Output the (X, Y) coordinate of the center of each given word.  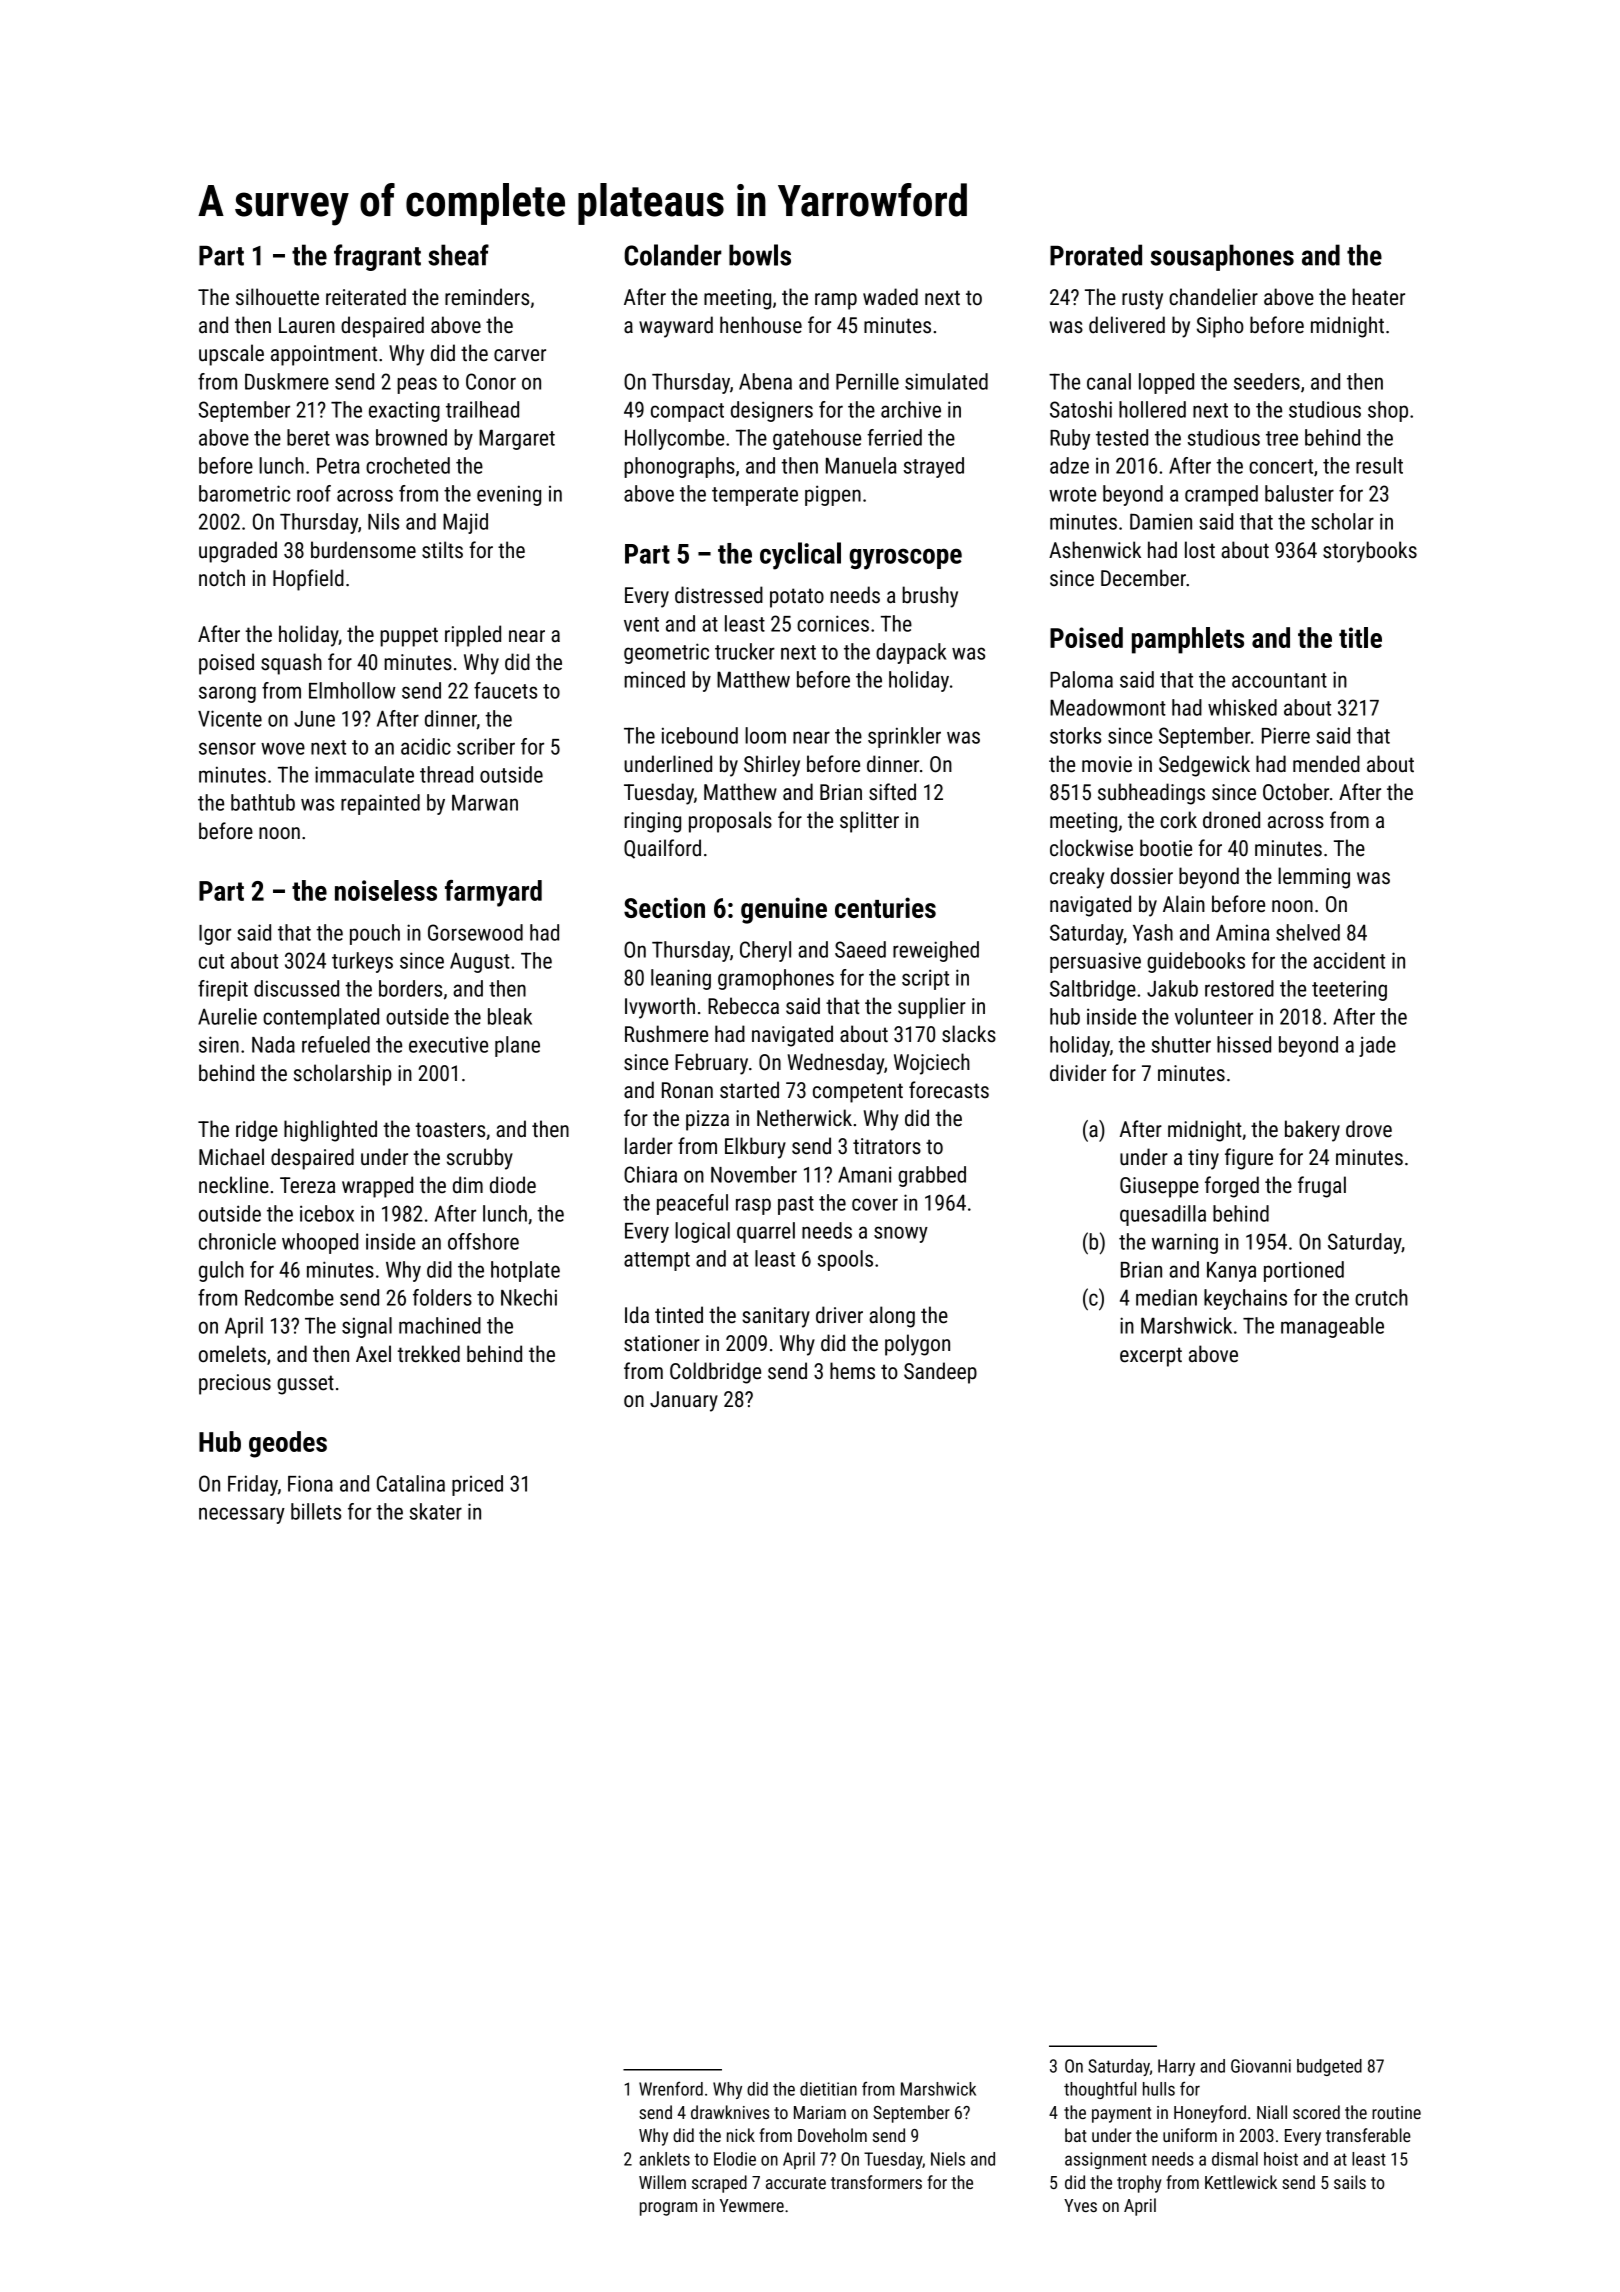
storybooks (1370, 552)
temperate (755, 496)
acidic (426, 746)
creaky (1077, 878)
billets (316, 1511)
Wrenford (671, 2089)
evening (509, 495)
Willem (662, 2182)
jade (1377, 1046)
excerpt (1151, 1357)
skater (436, 1511)
